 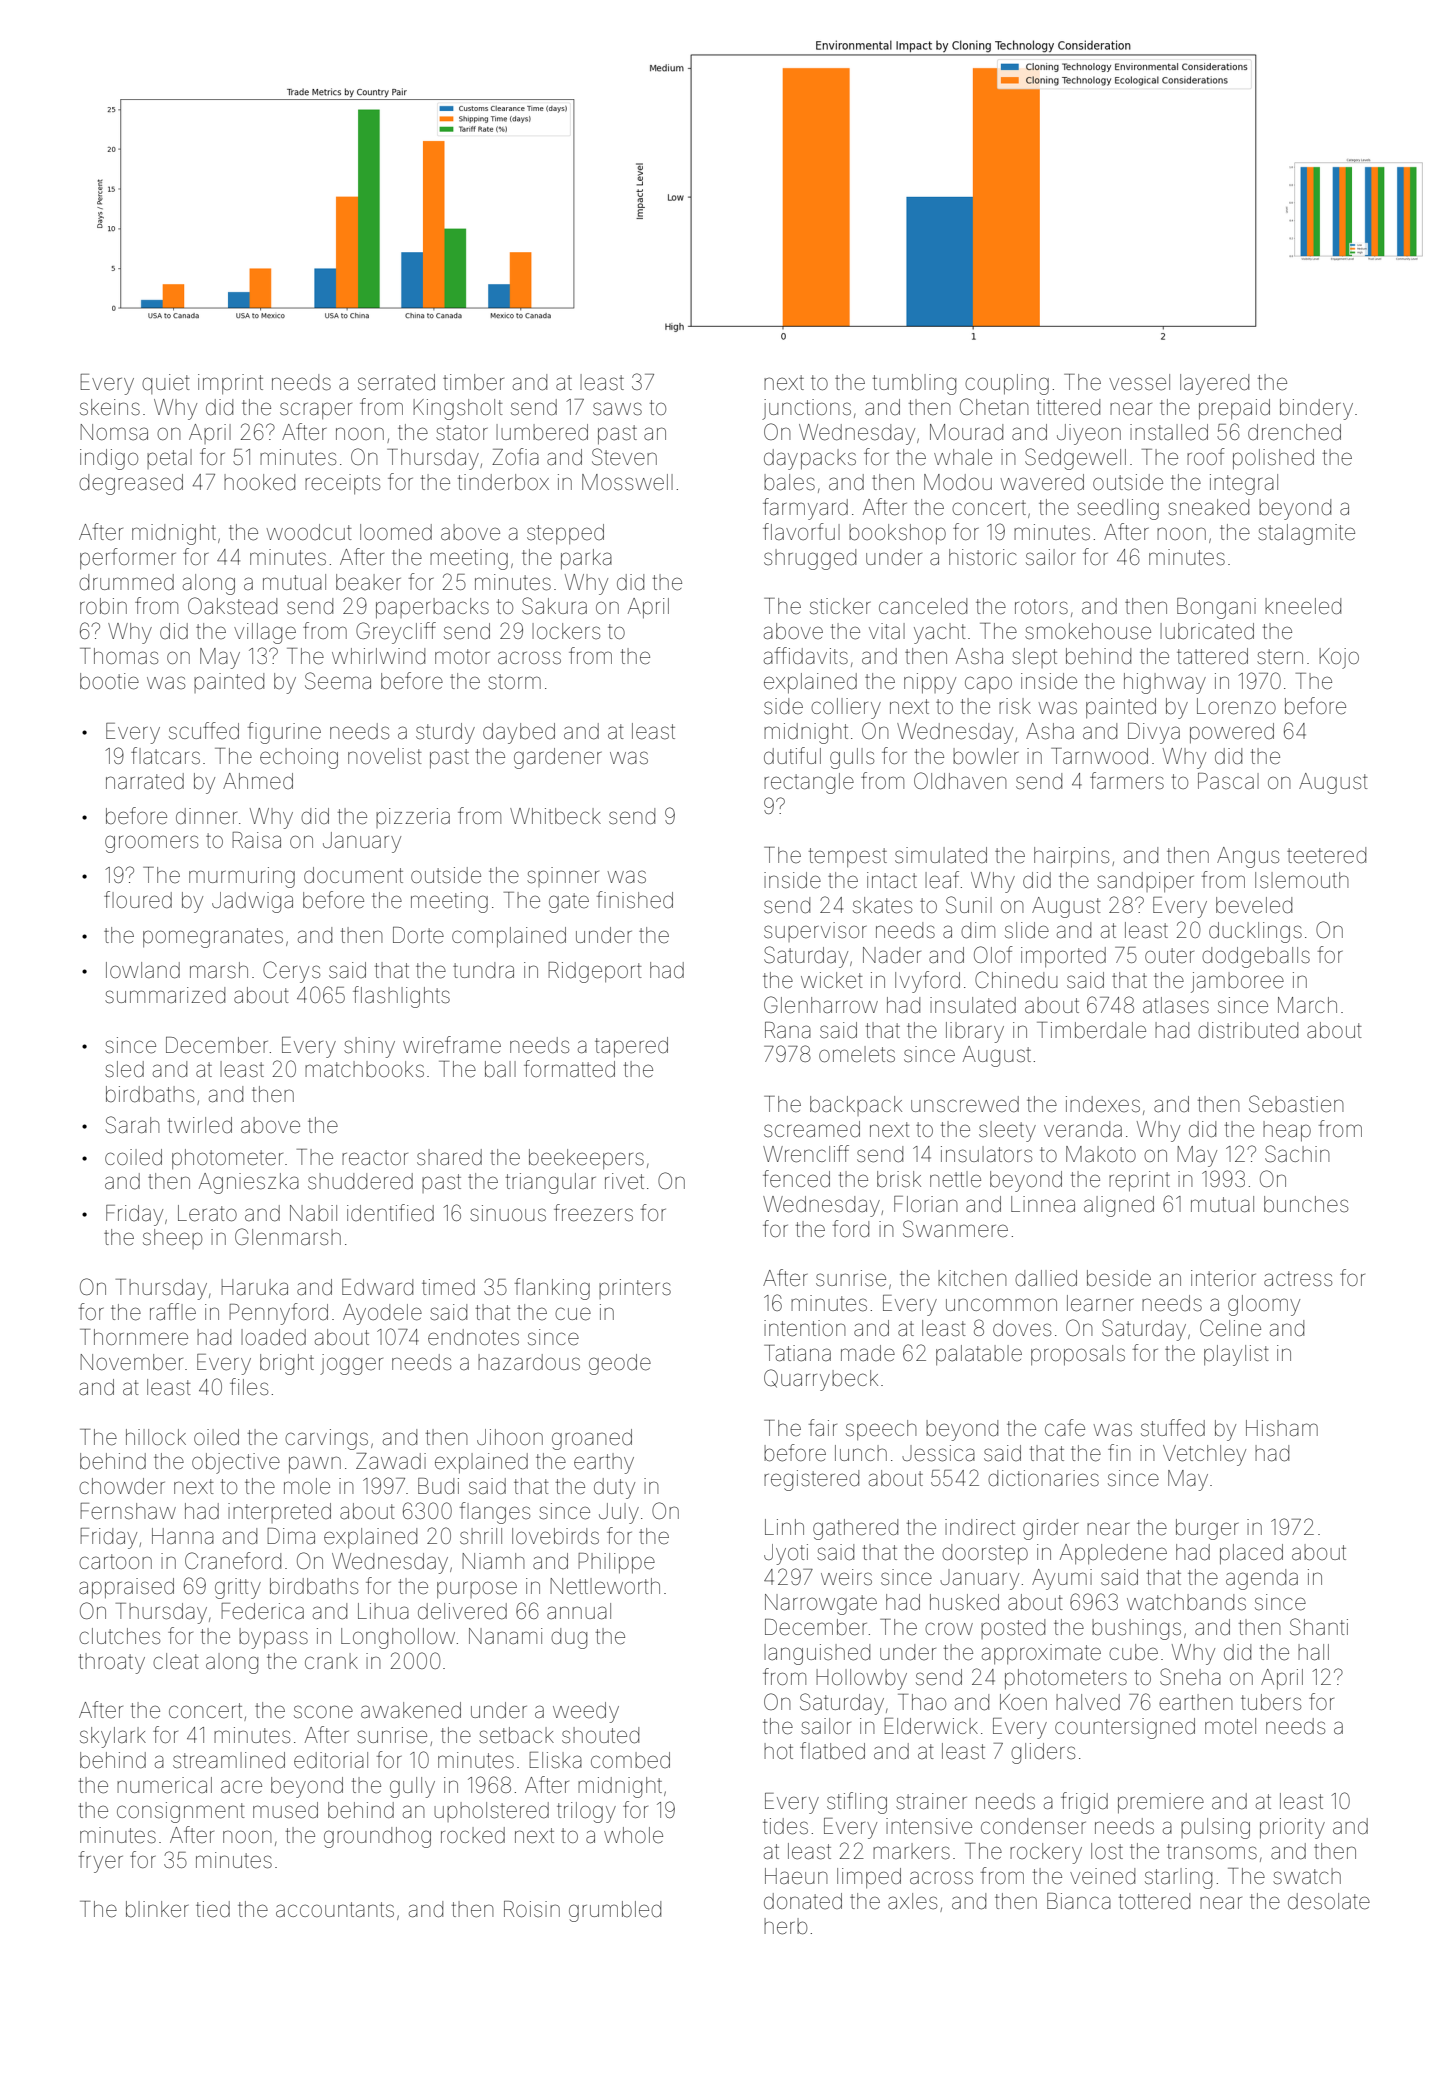 What do you see at coordinates (897, 534) in the image?
I see `bookshop` at bounding box center [897, 534].
